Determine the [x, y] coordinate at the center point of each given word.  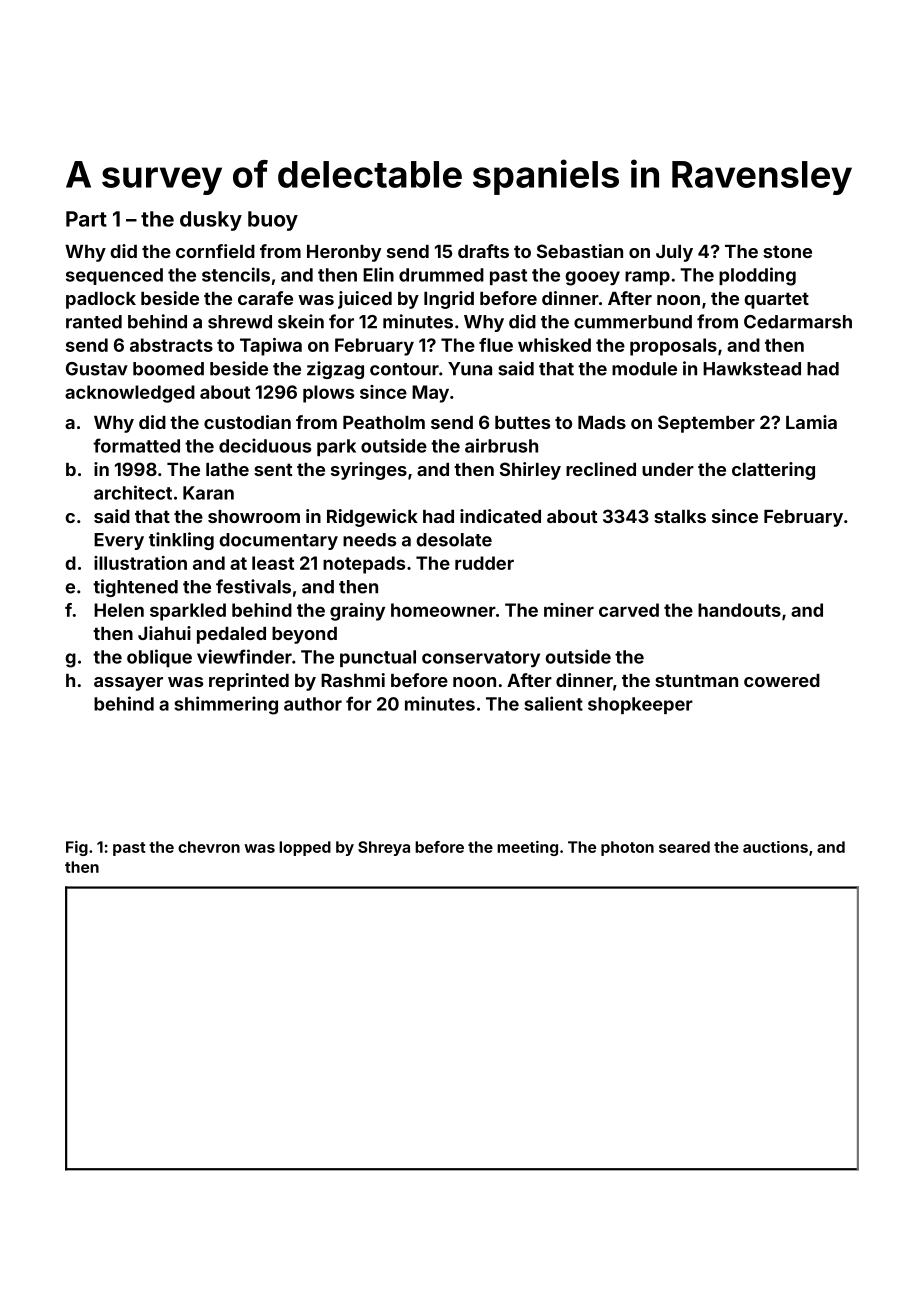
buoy [273, 221]
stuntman [696, 680]
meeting [527, 848]
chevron [209, 847]
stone [787, 251]
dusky [211, 221]
